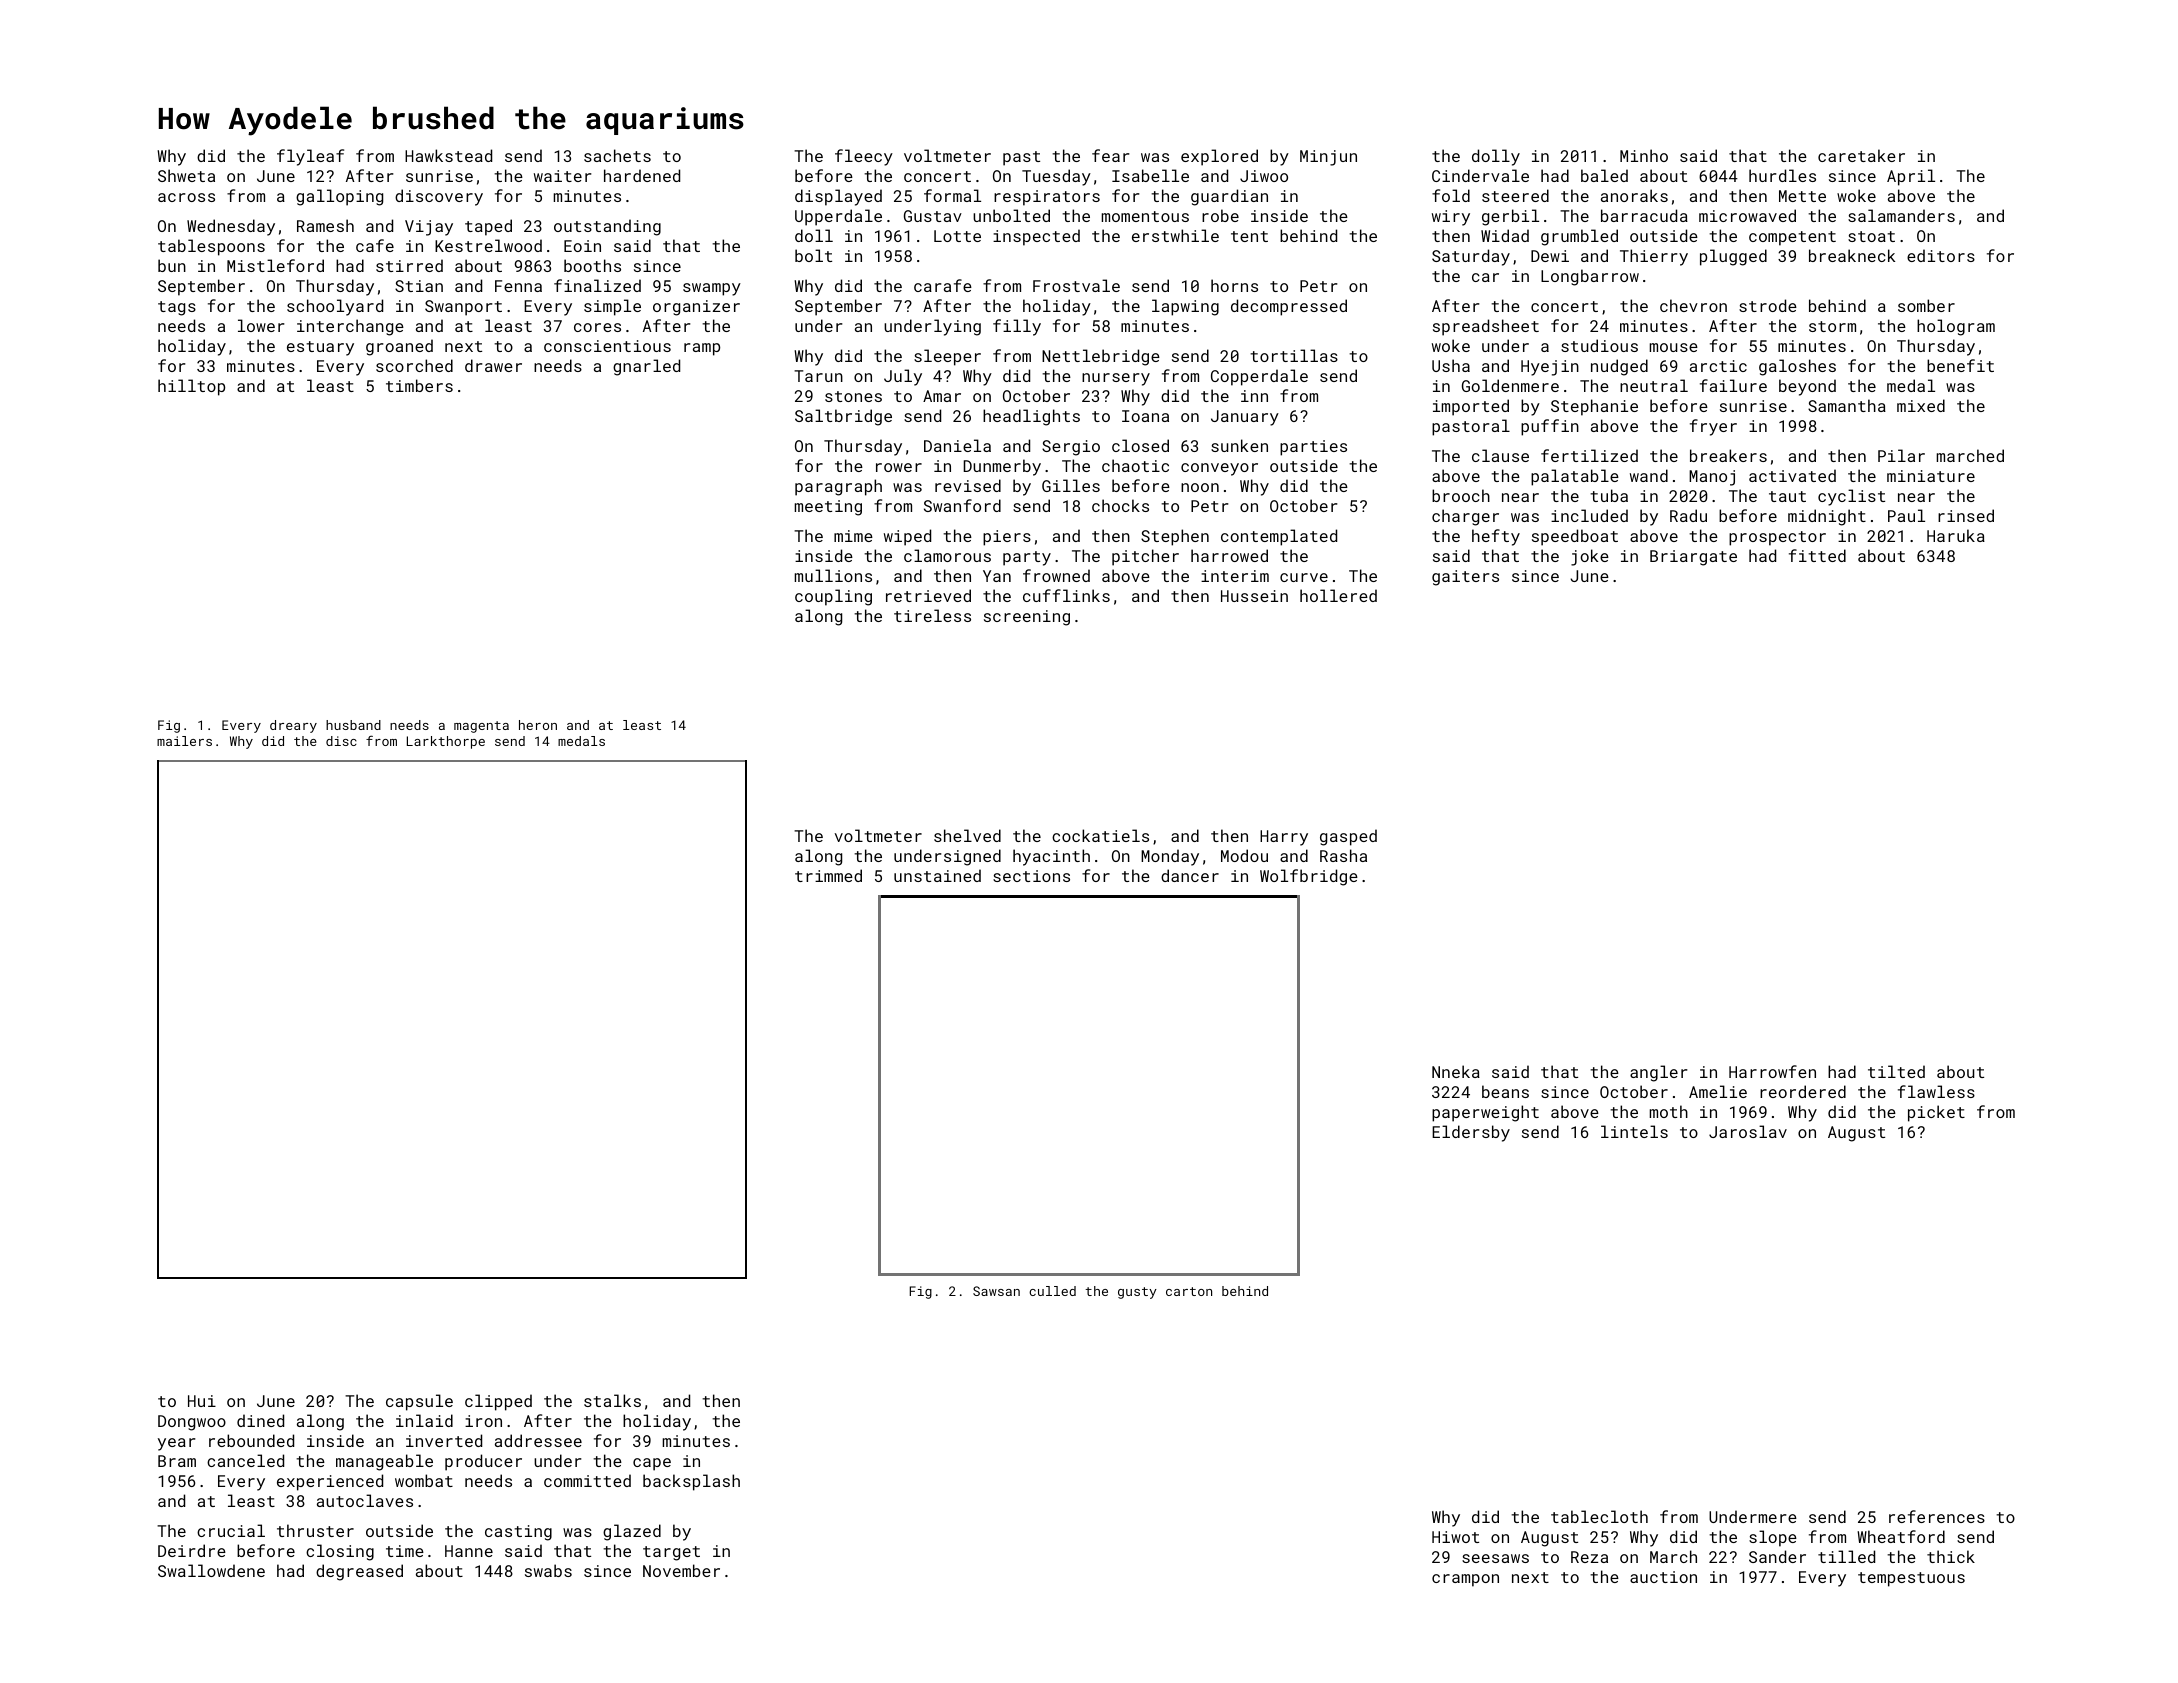  I want to click on glazed, so click(632, 1532).
